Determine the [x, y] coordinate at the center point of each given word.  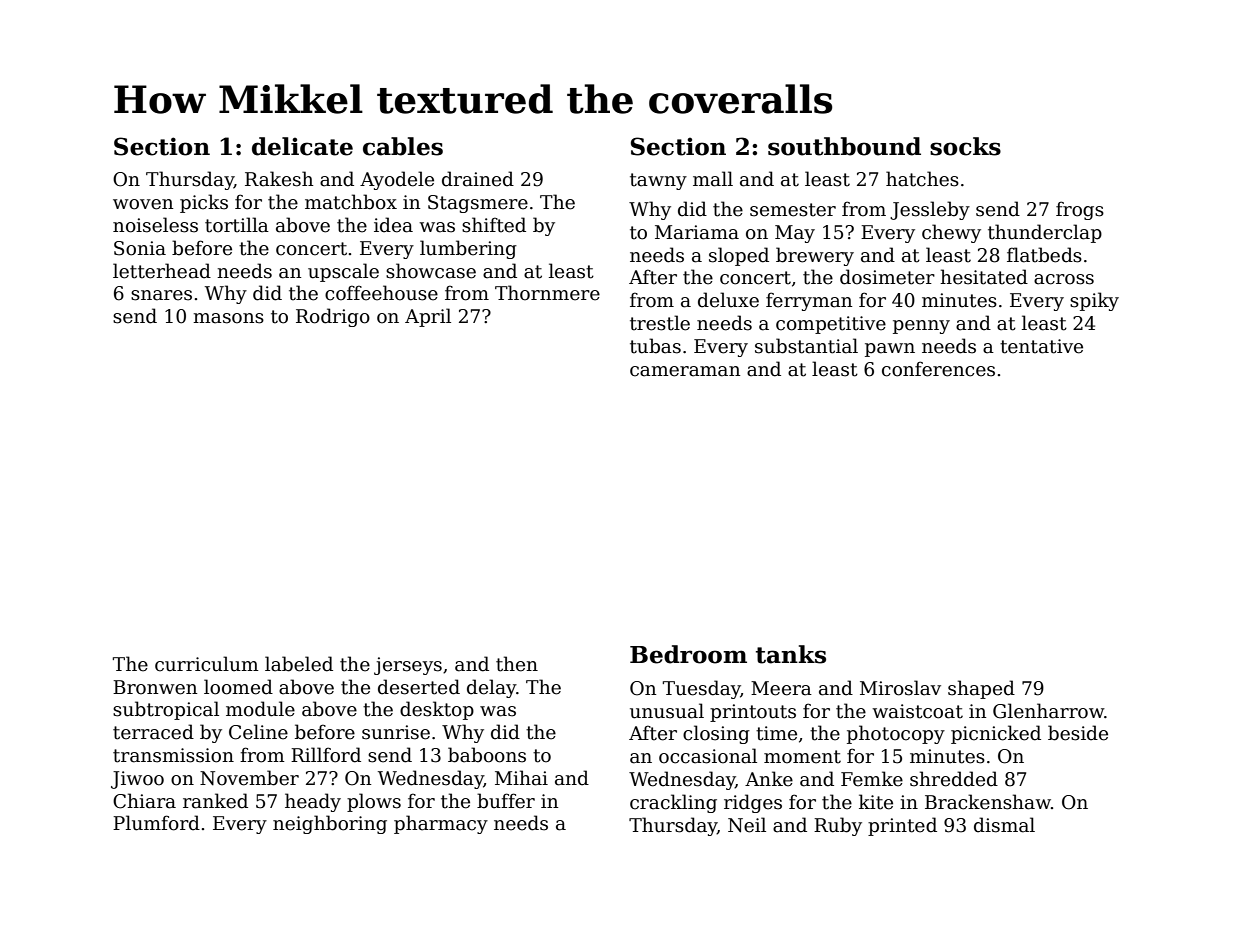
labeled [299, 664]
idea [393, 225]
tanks [791, 654]
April [428, 317]
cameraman [685, 371]
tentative [1041, 346]
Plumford [156, 823]
